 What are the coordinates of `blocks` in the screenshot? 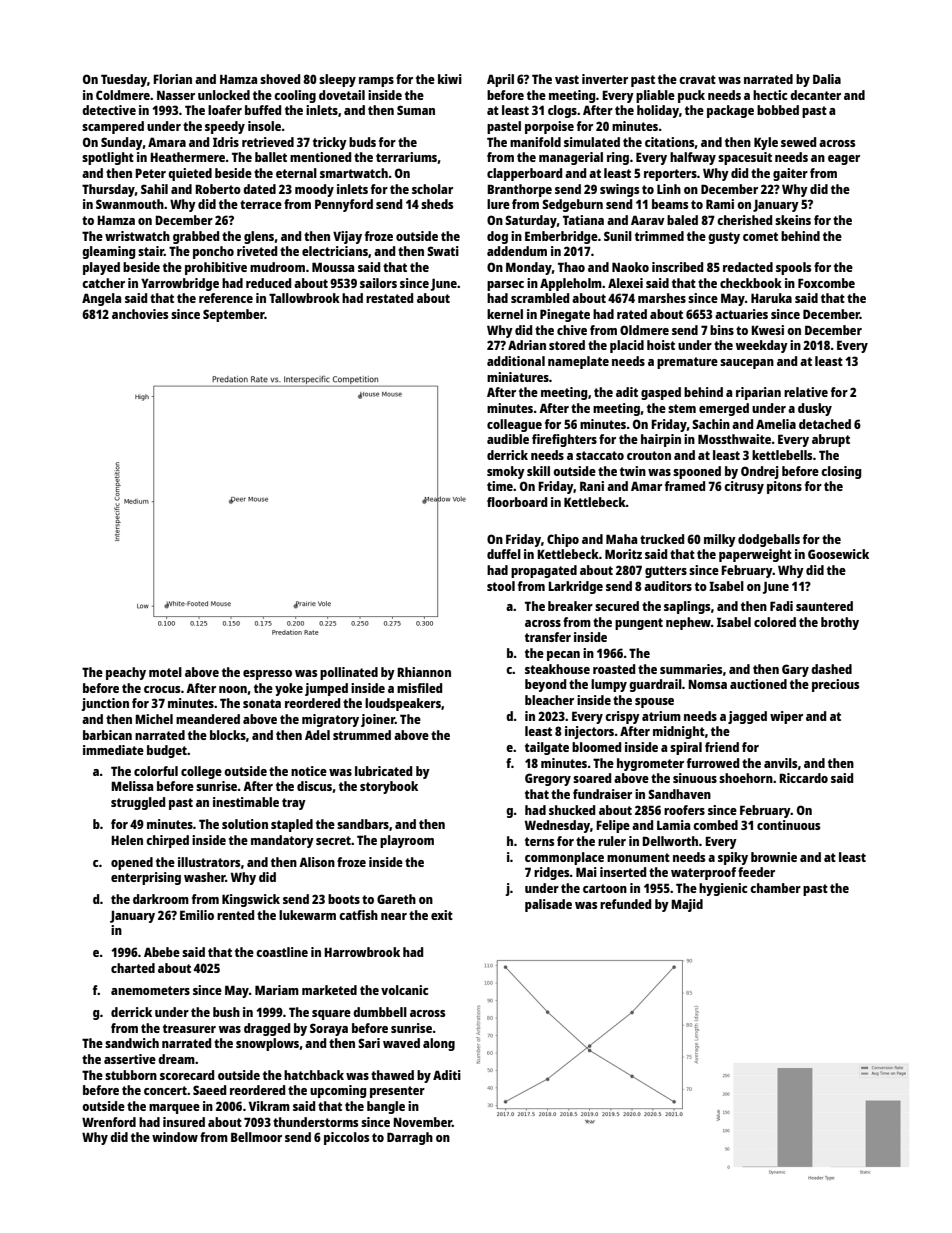 It's located at (228, 735).
